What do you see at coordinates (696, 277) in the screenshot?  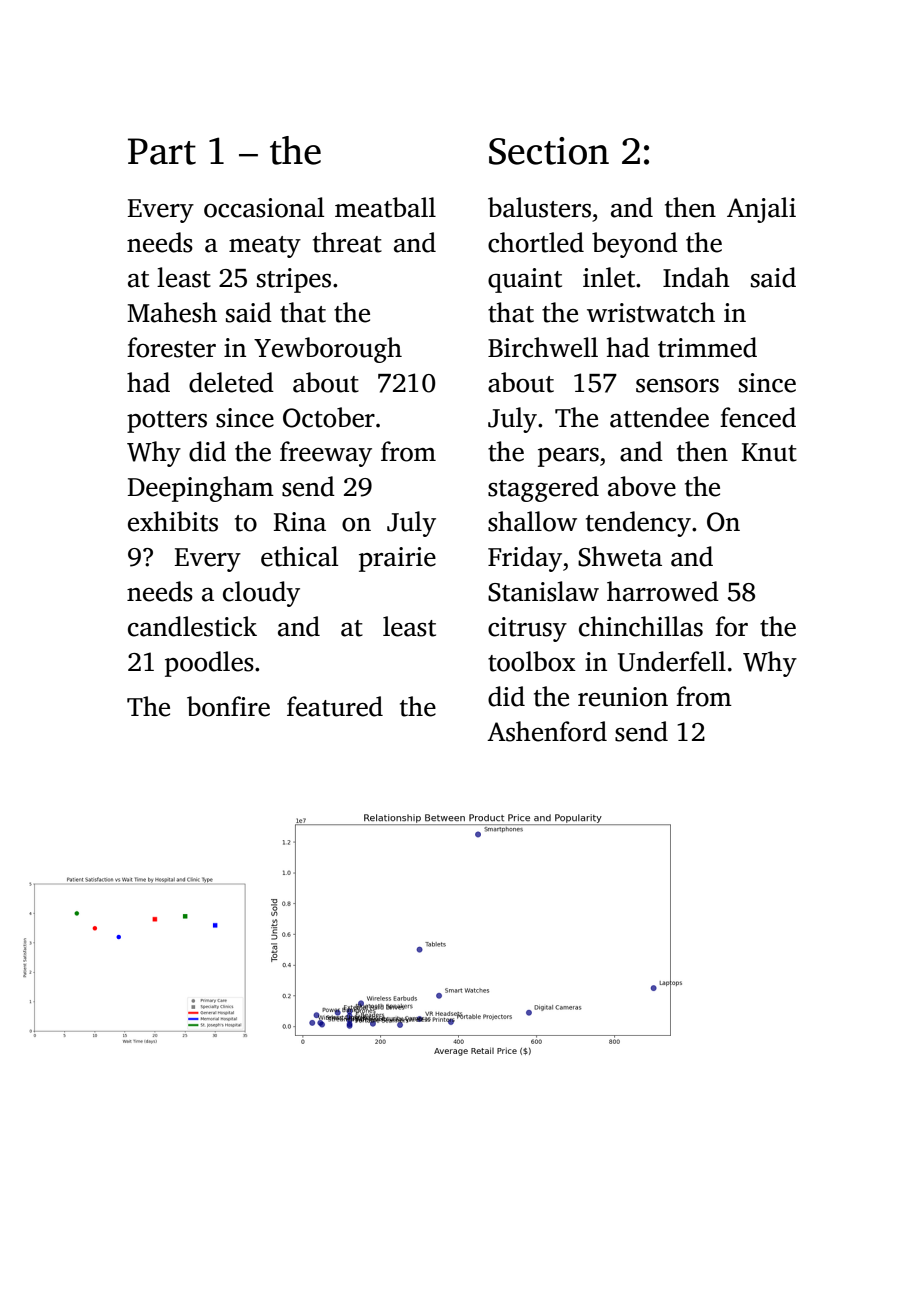 I see `Indah` at bounding box center [696, 277].
